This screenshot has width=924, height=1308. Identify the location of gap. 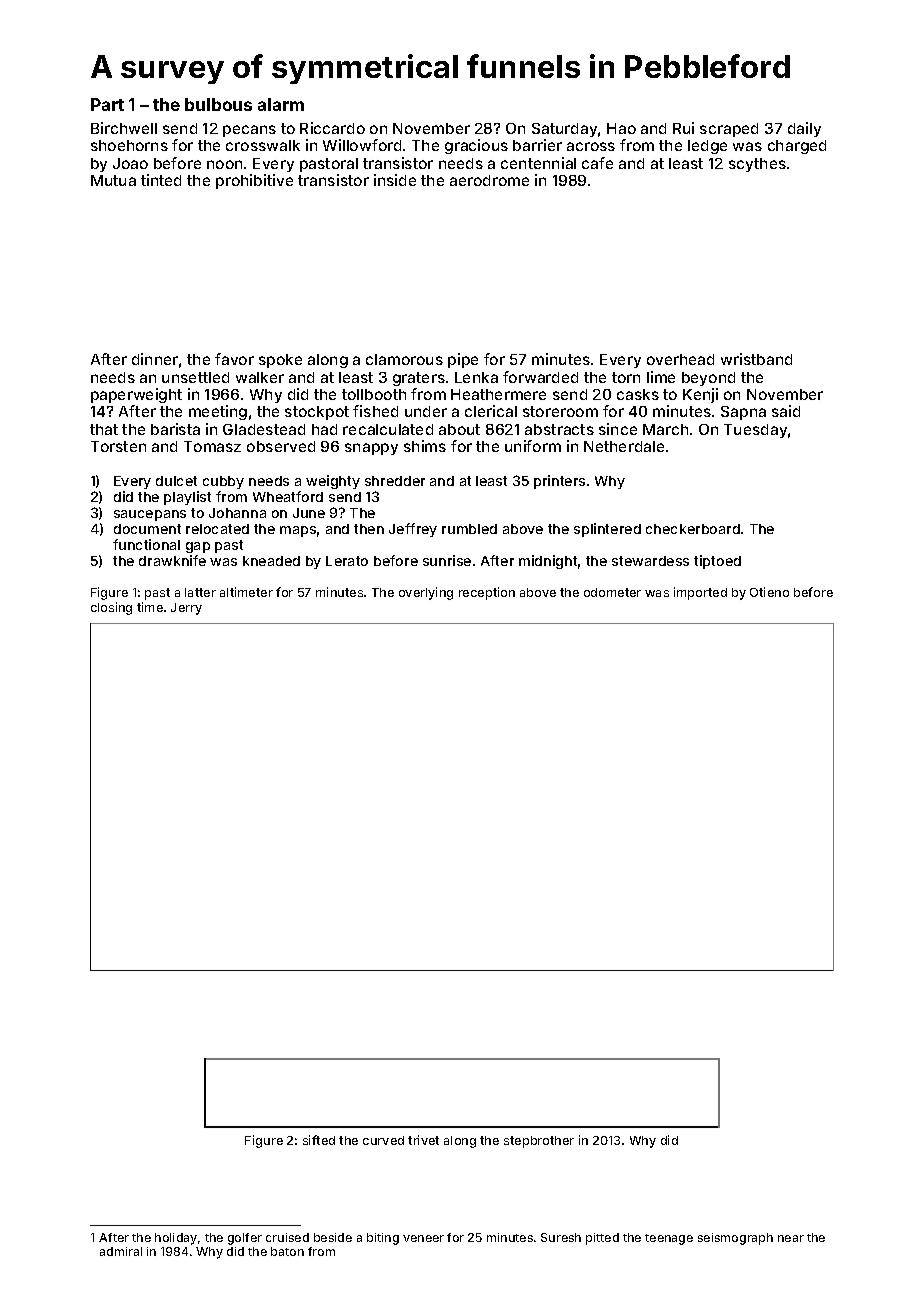
(198, 547).
